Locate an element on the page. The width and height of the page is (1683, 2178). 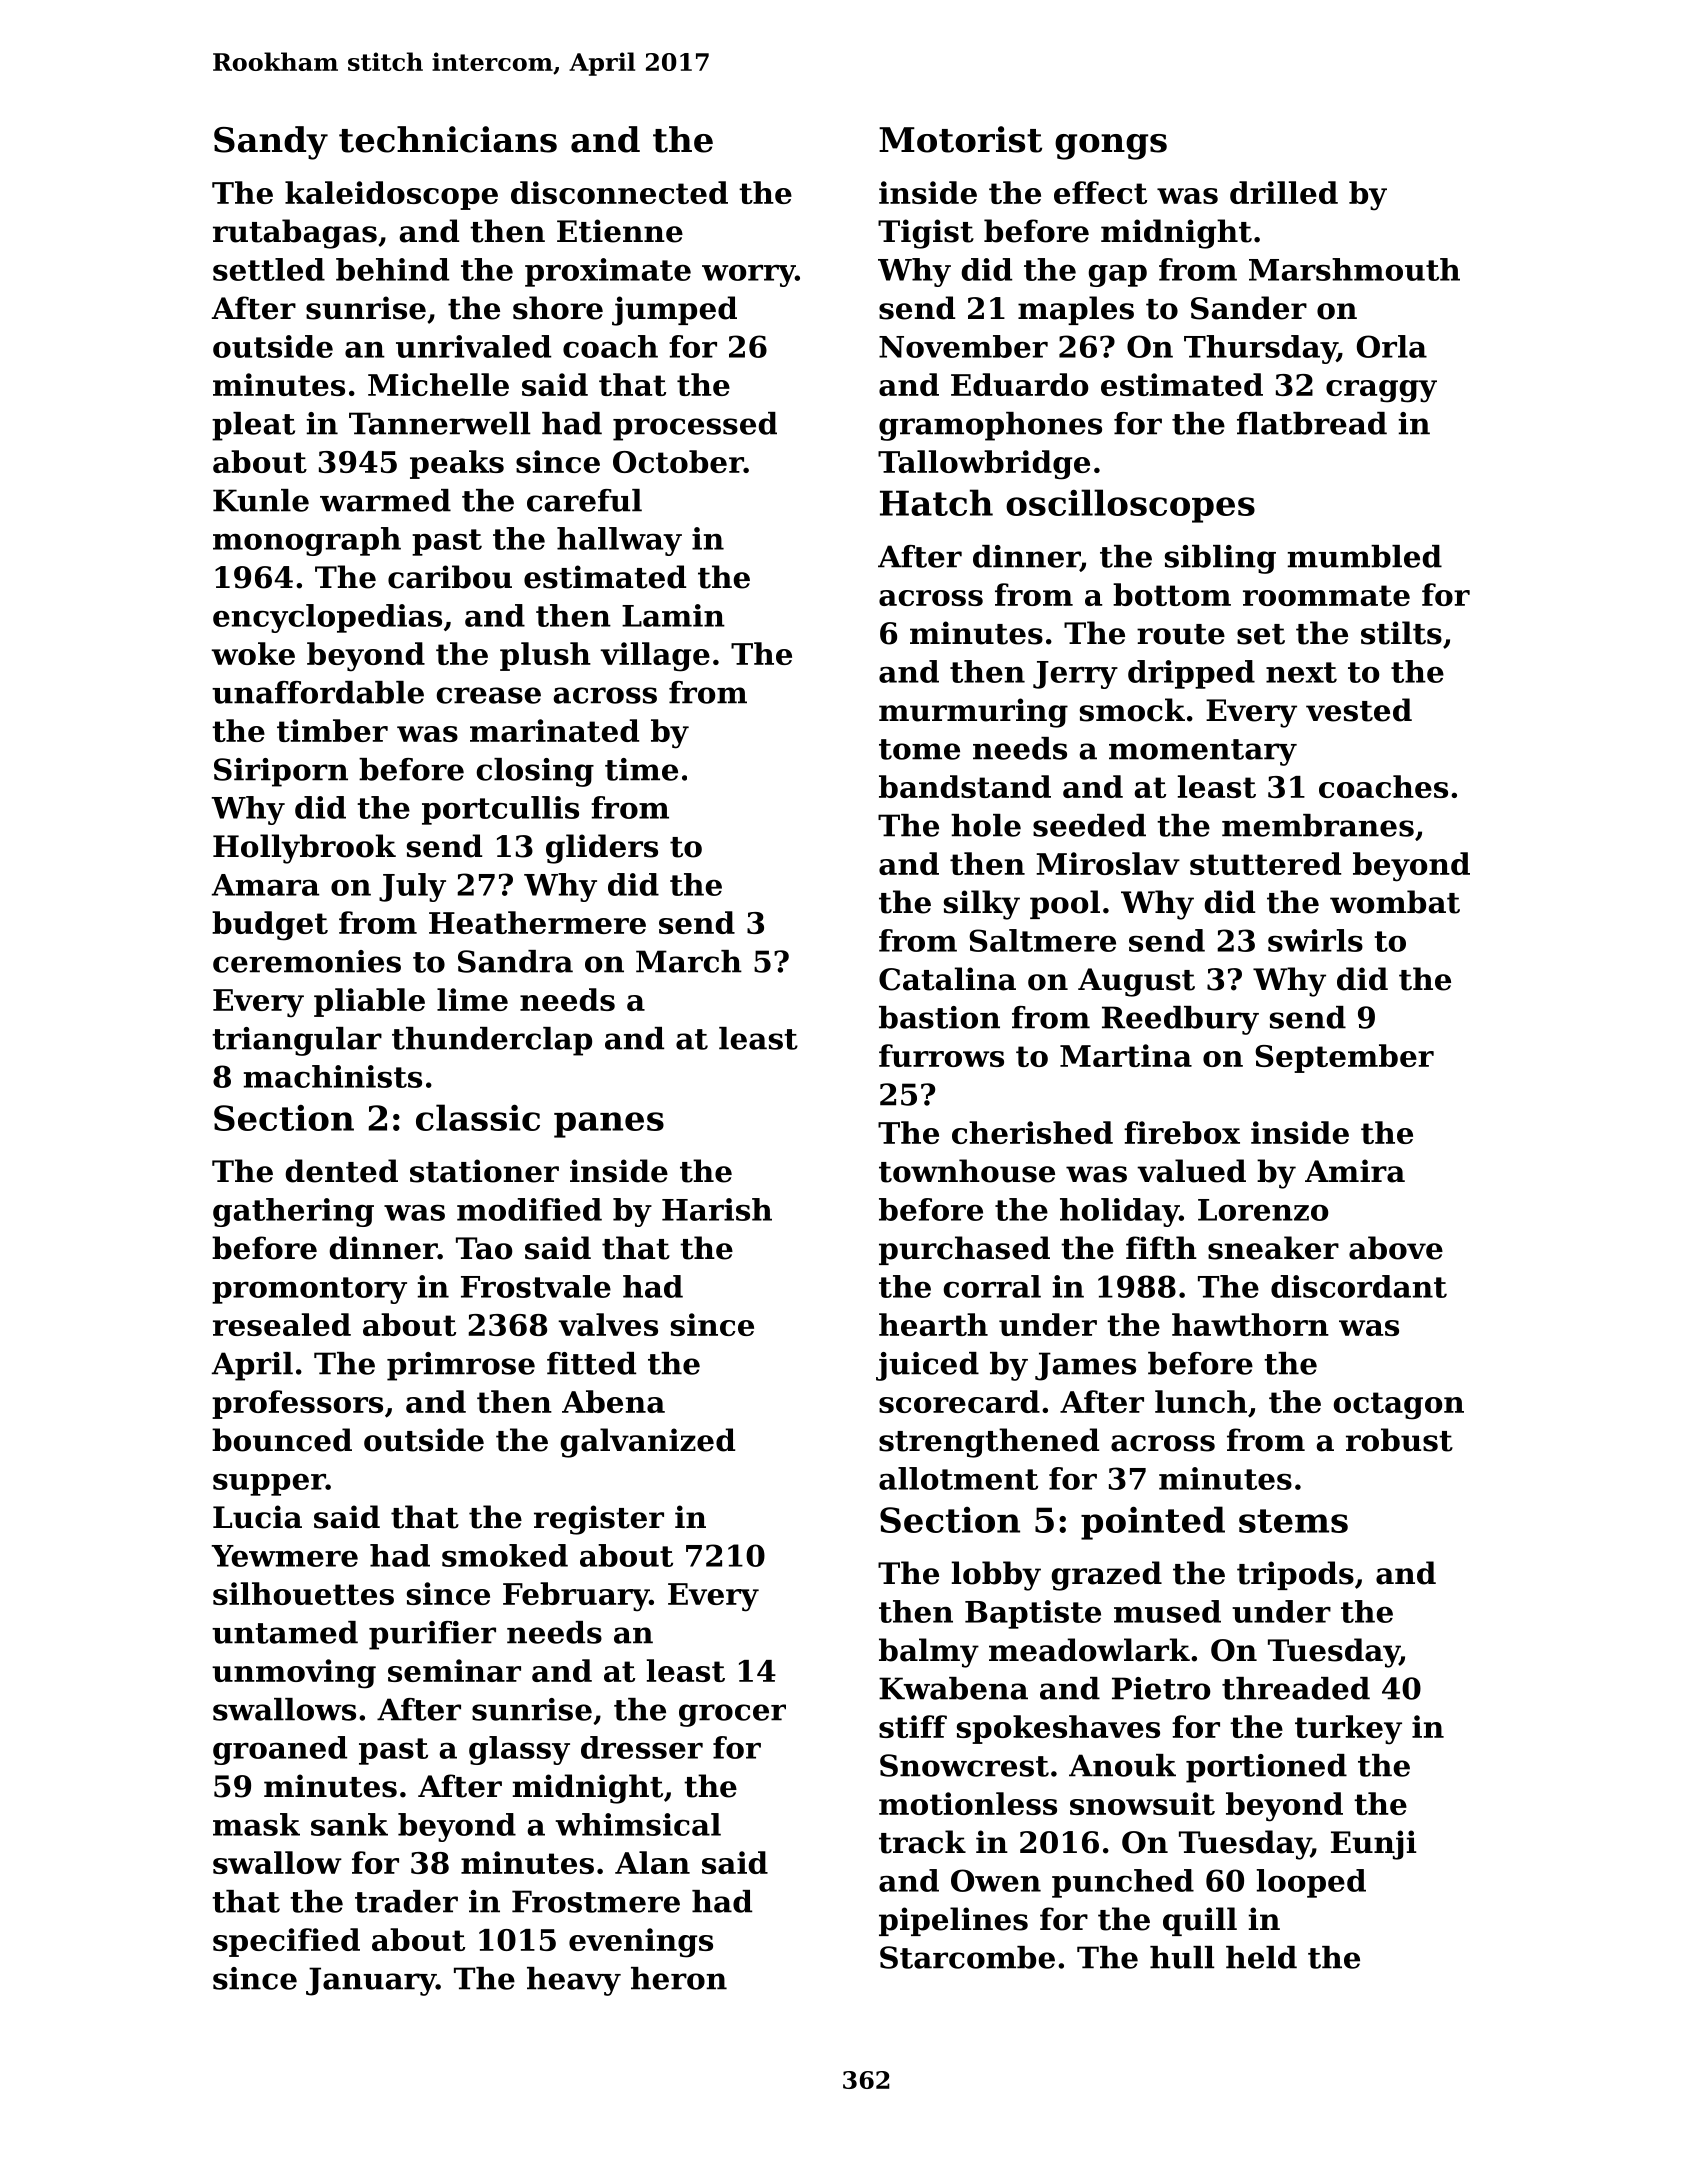
kaleidoscope is located at coordinates (391, 195).
